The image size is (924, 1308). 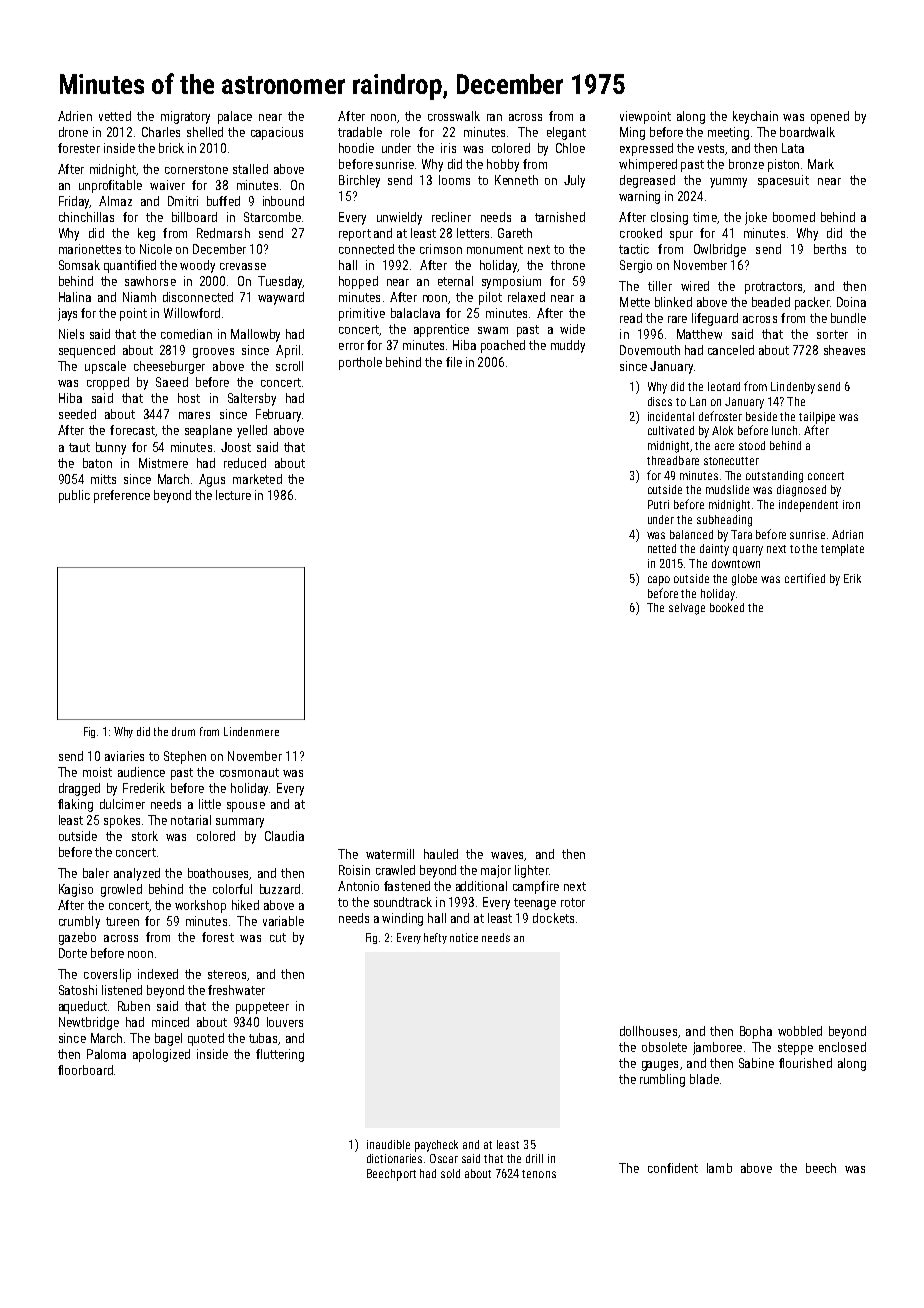 What do you see at coordinates (662, 548) in the screenshot?
I see `netted` at bounding box center [662, 548].
